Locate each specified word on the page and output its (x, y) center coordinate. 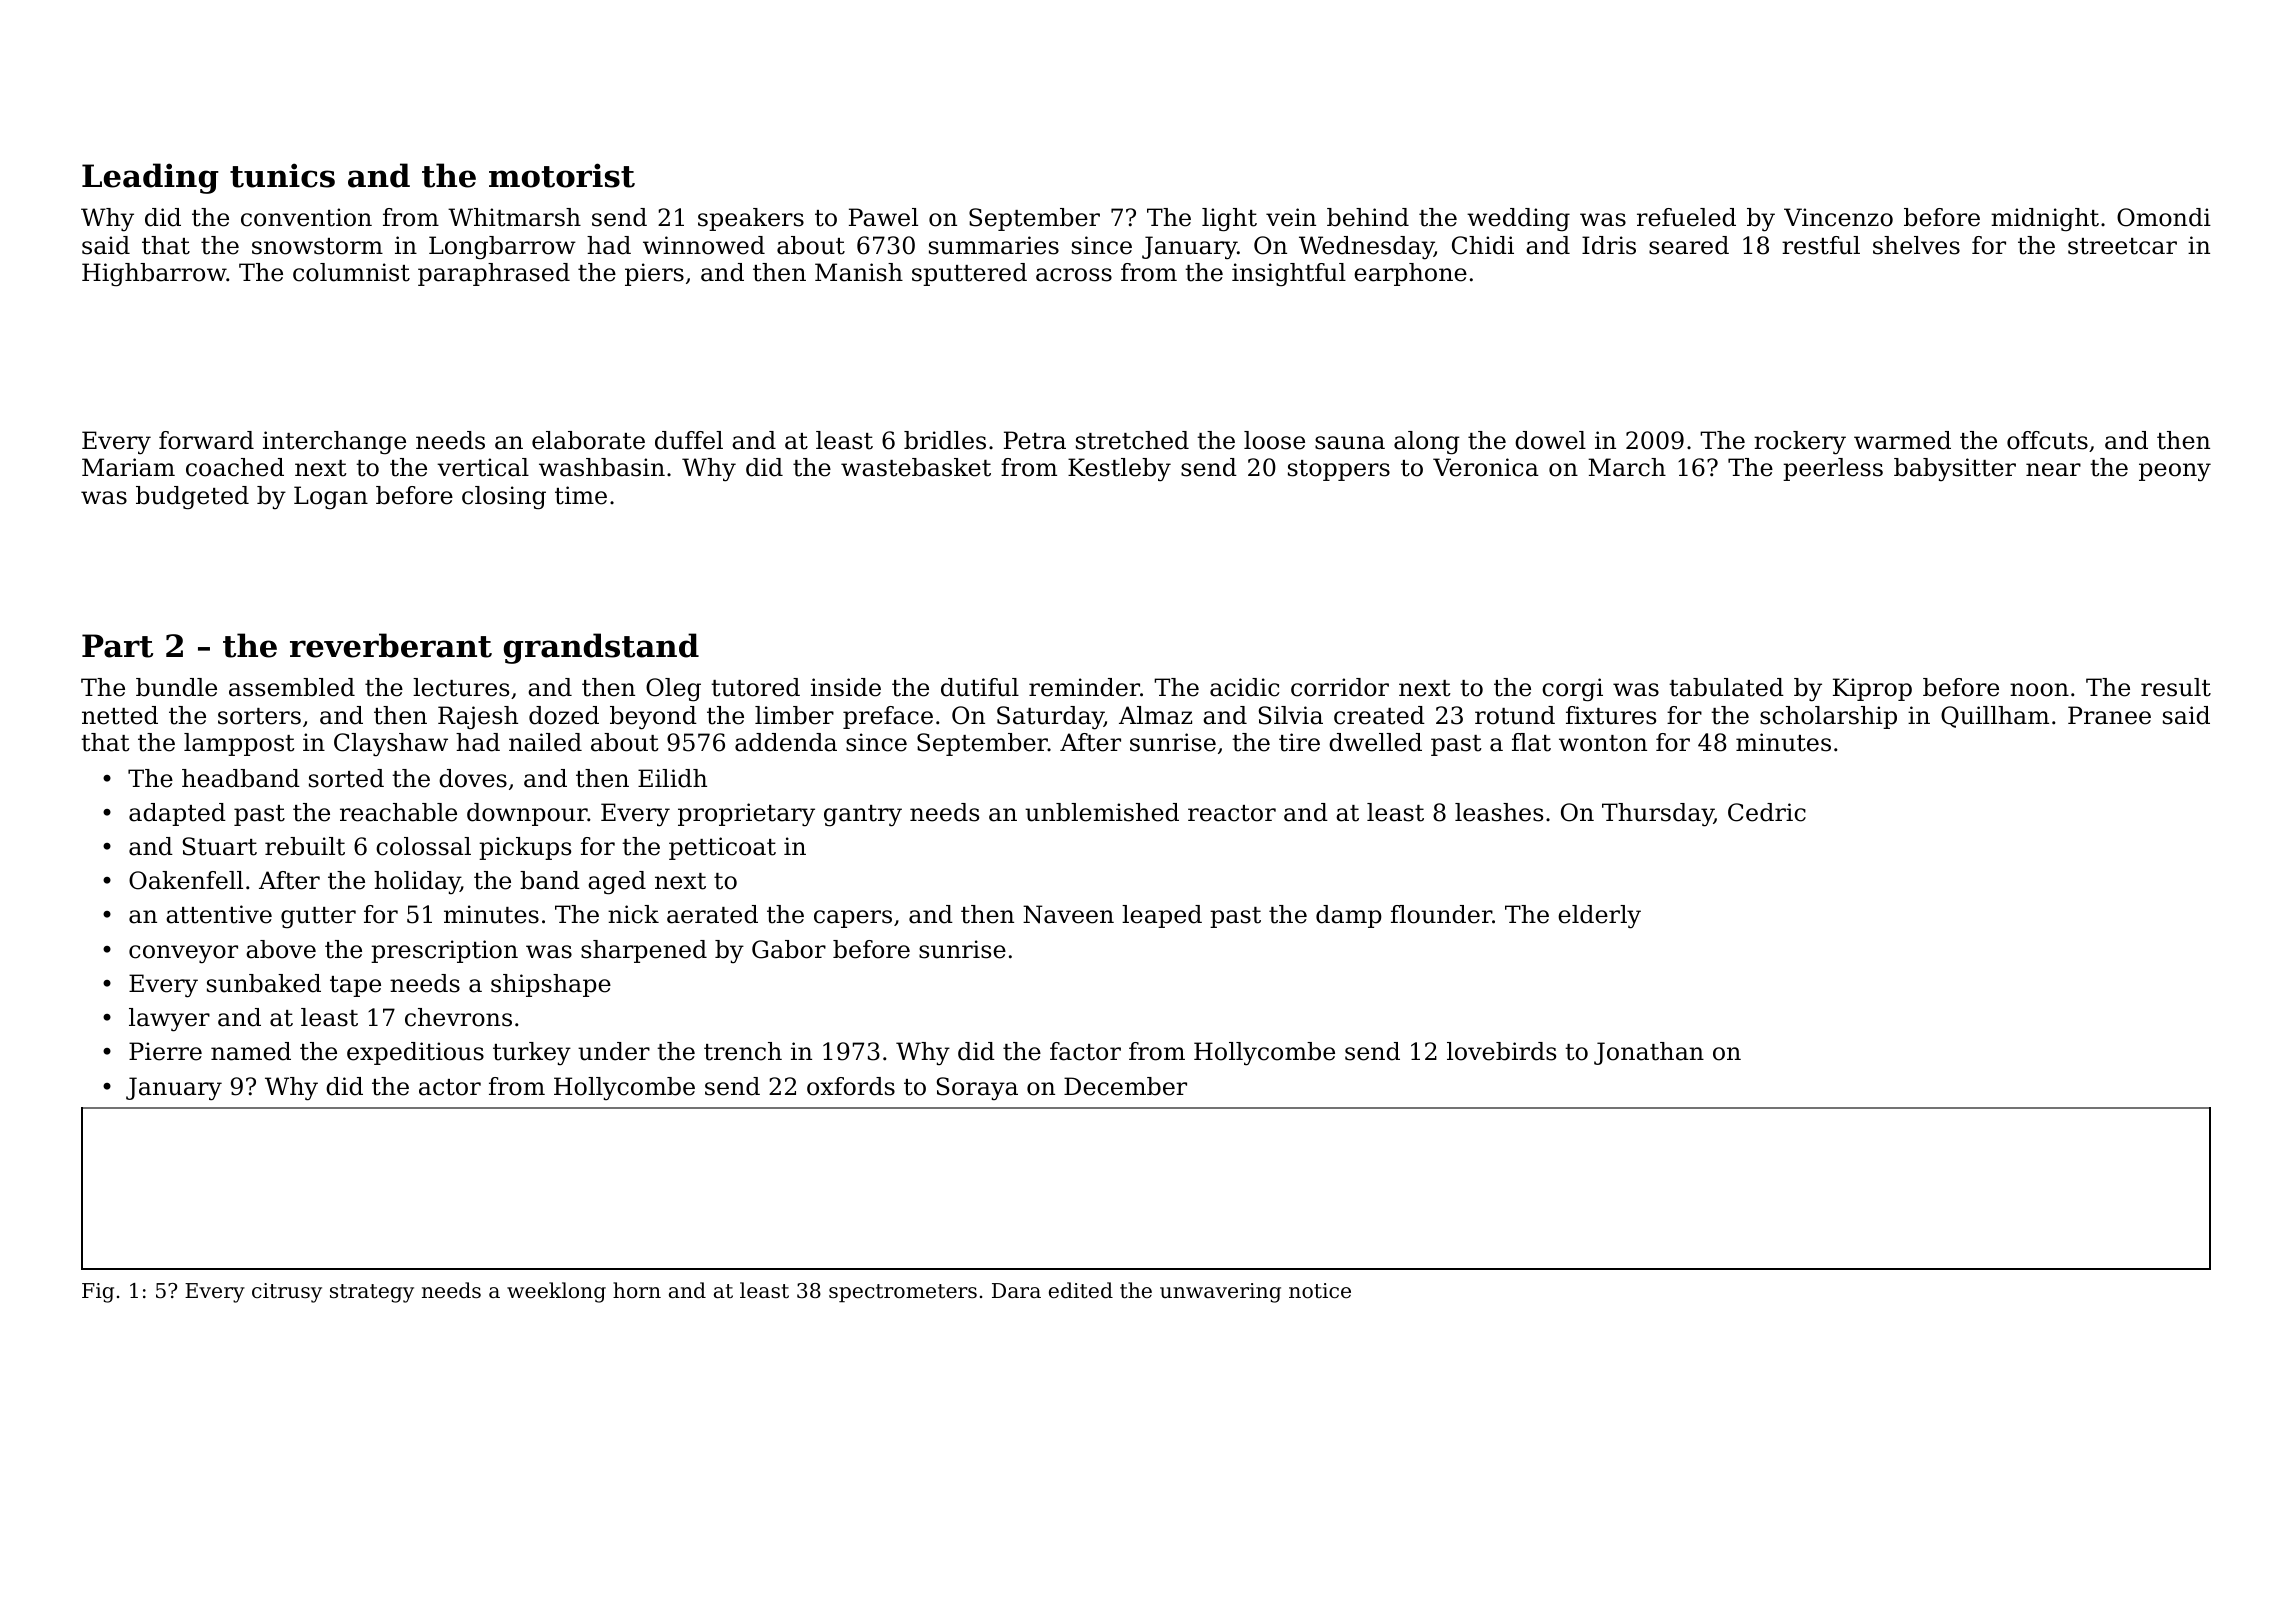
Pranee (2109, 715)
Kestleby (1119, 470)
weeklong (556, 1292)
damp (1349, 916)
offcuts (2047, 440)
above (281, 949)
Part (117, 646)
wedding (1518, 219)
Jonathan (1649, 1053)
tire (1299, 742)
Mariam (128, 467)
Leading (150, 178)
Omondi (2164, 217)
